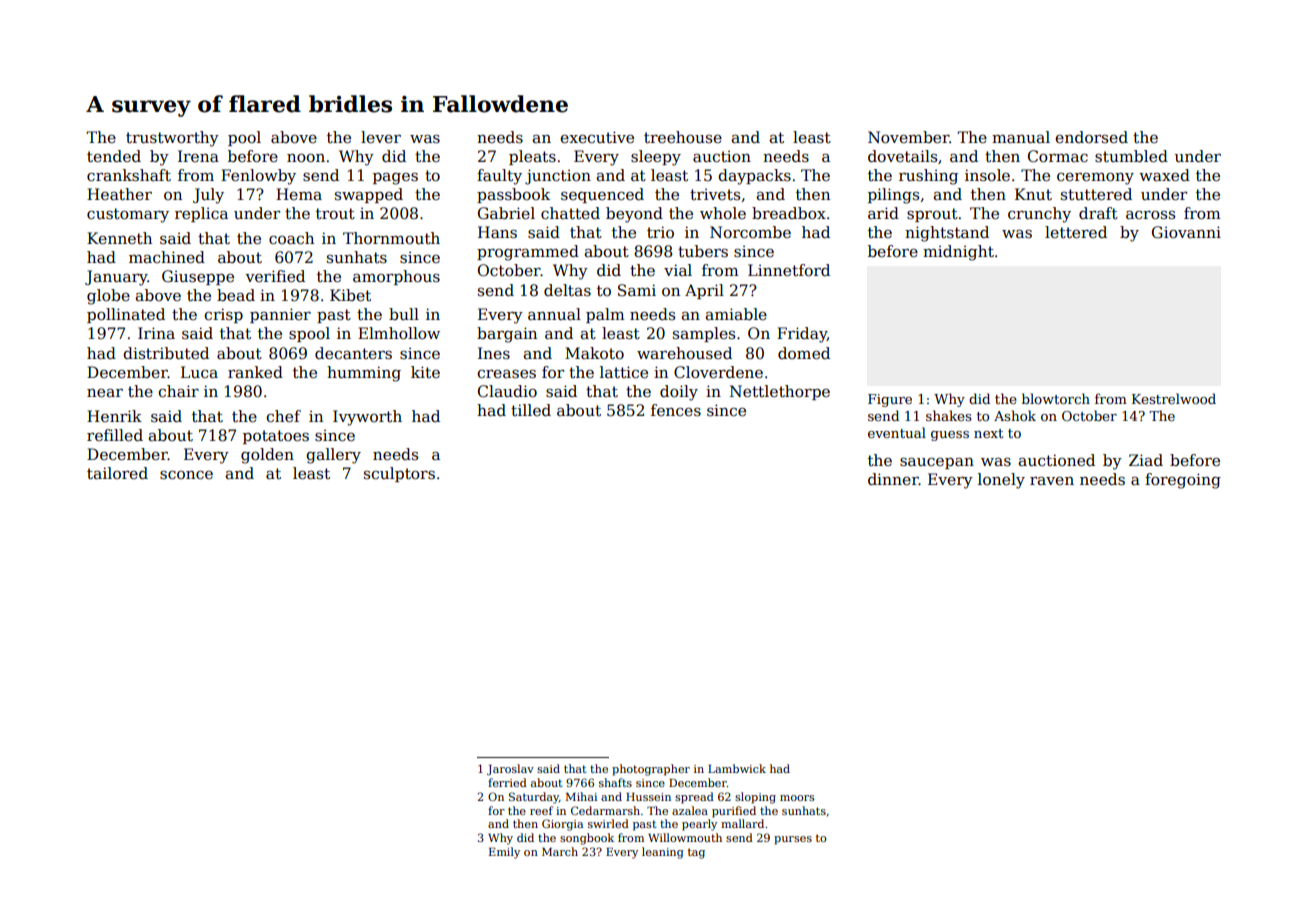 The image size is (1308, 924). I want to click on moors, so click(797, 798).
